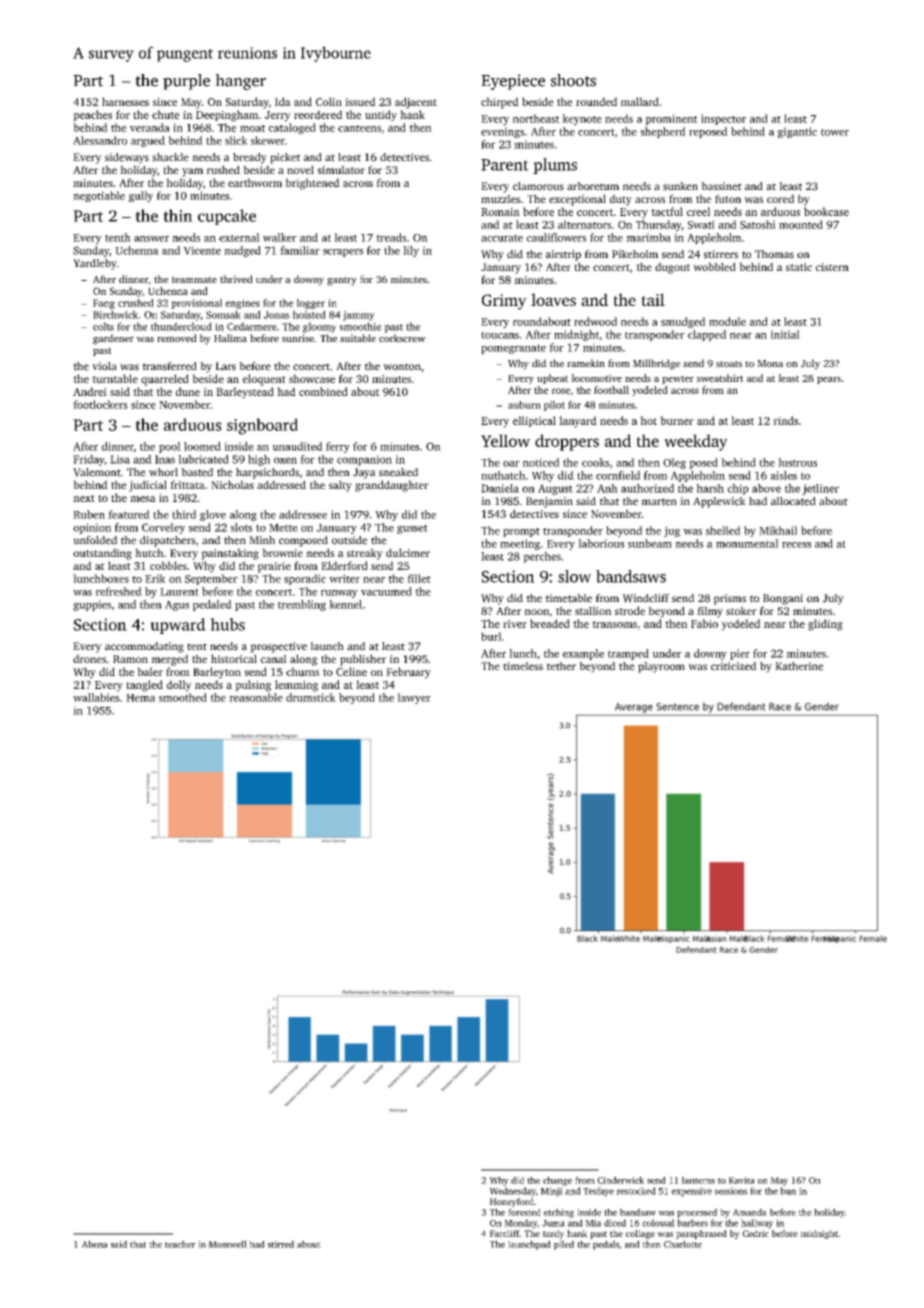 The width and height of the page is (924, 1308). What do you see at coordinates (414, 698) in the page?
I see `lawyer` at bounding box center [414, 698].
